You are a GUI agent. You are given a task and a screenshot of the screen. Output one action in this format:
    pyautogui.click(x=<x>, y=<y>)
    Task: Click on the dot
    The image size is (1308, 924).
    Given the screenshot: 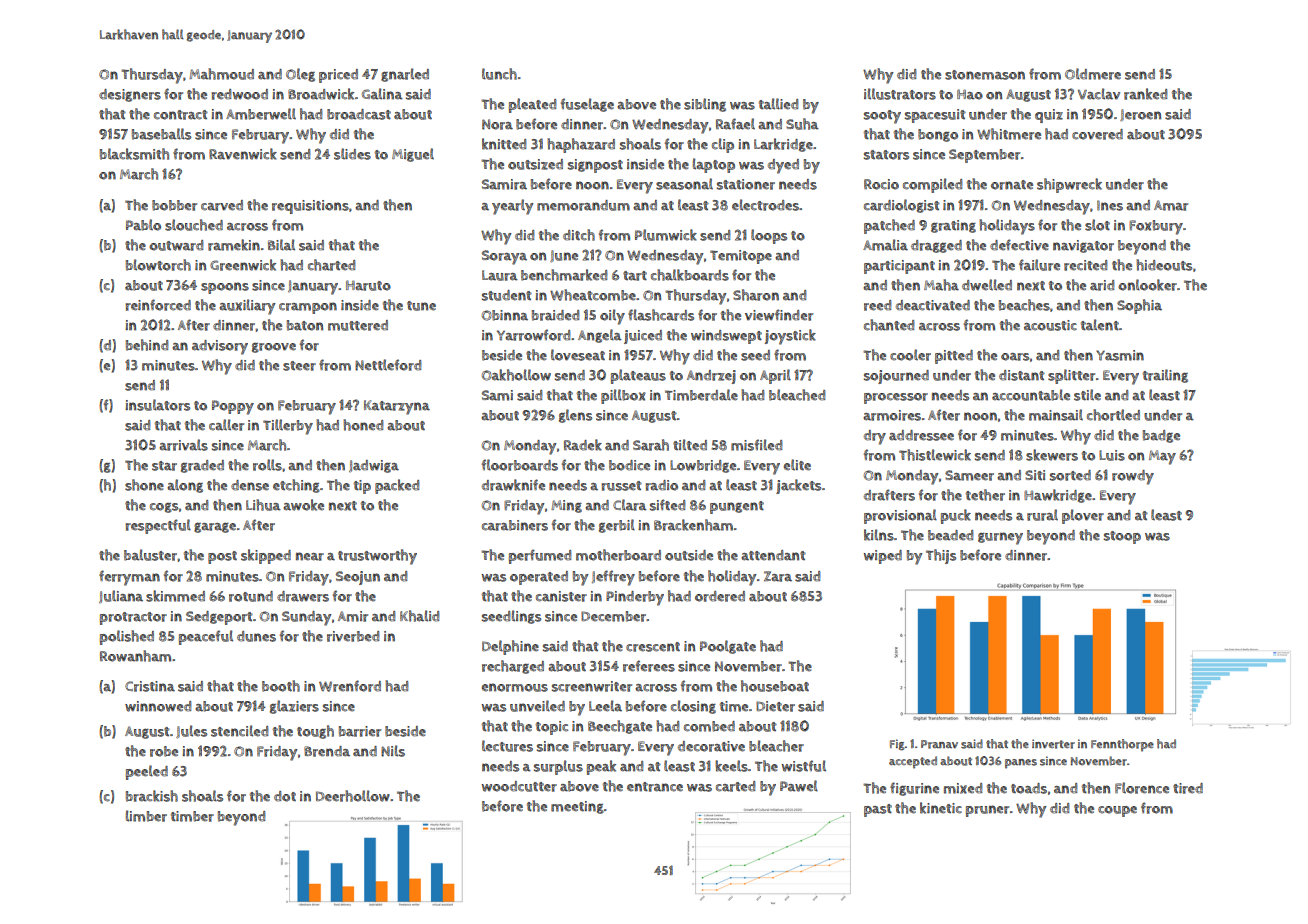 What is the action you would take?
    pyautogui.click(x=285, y=796)
